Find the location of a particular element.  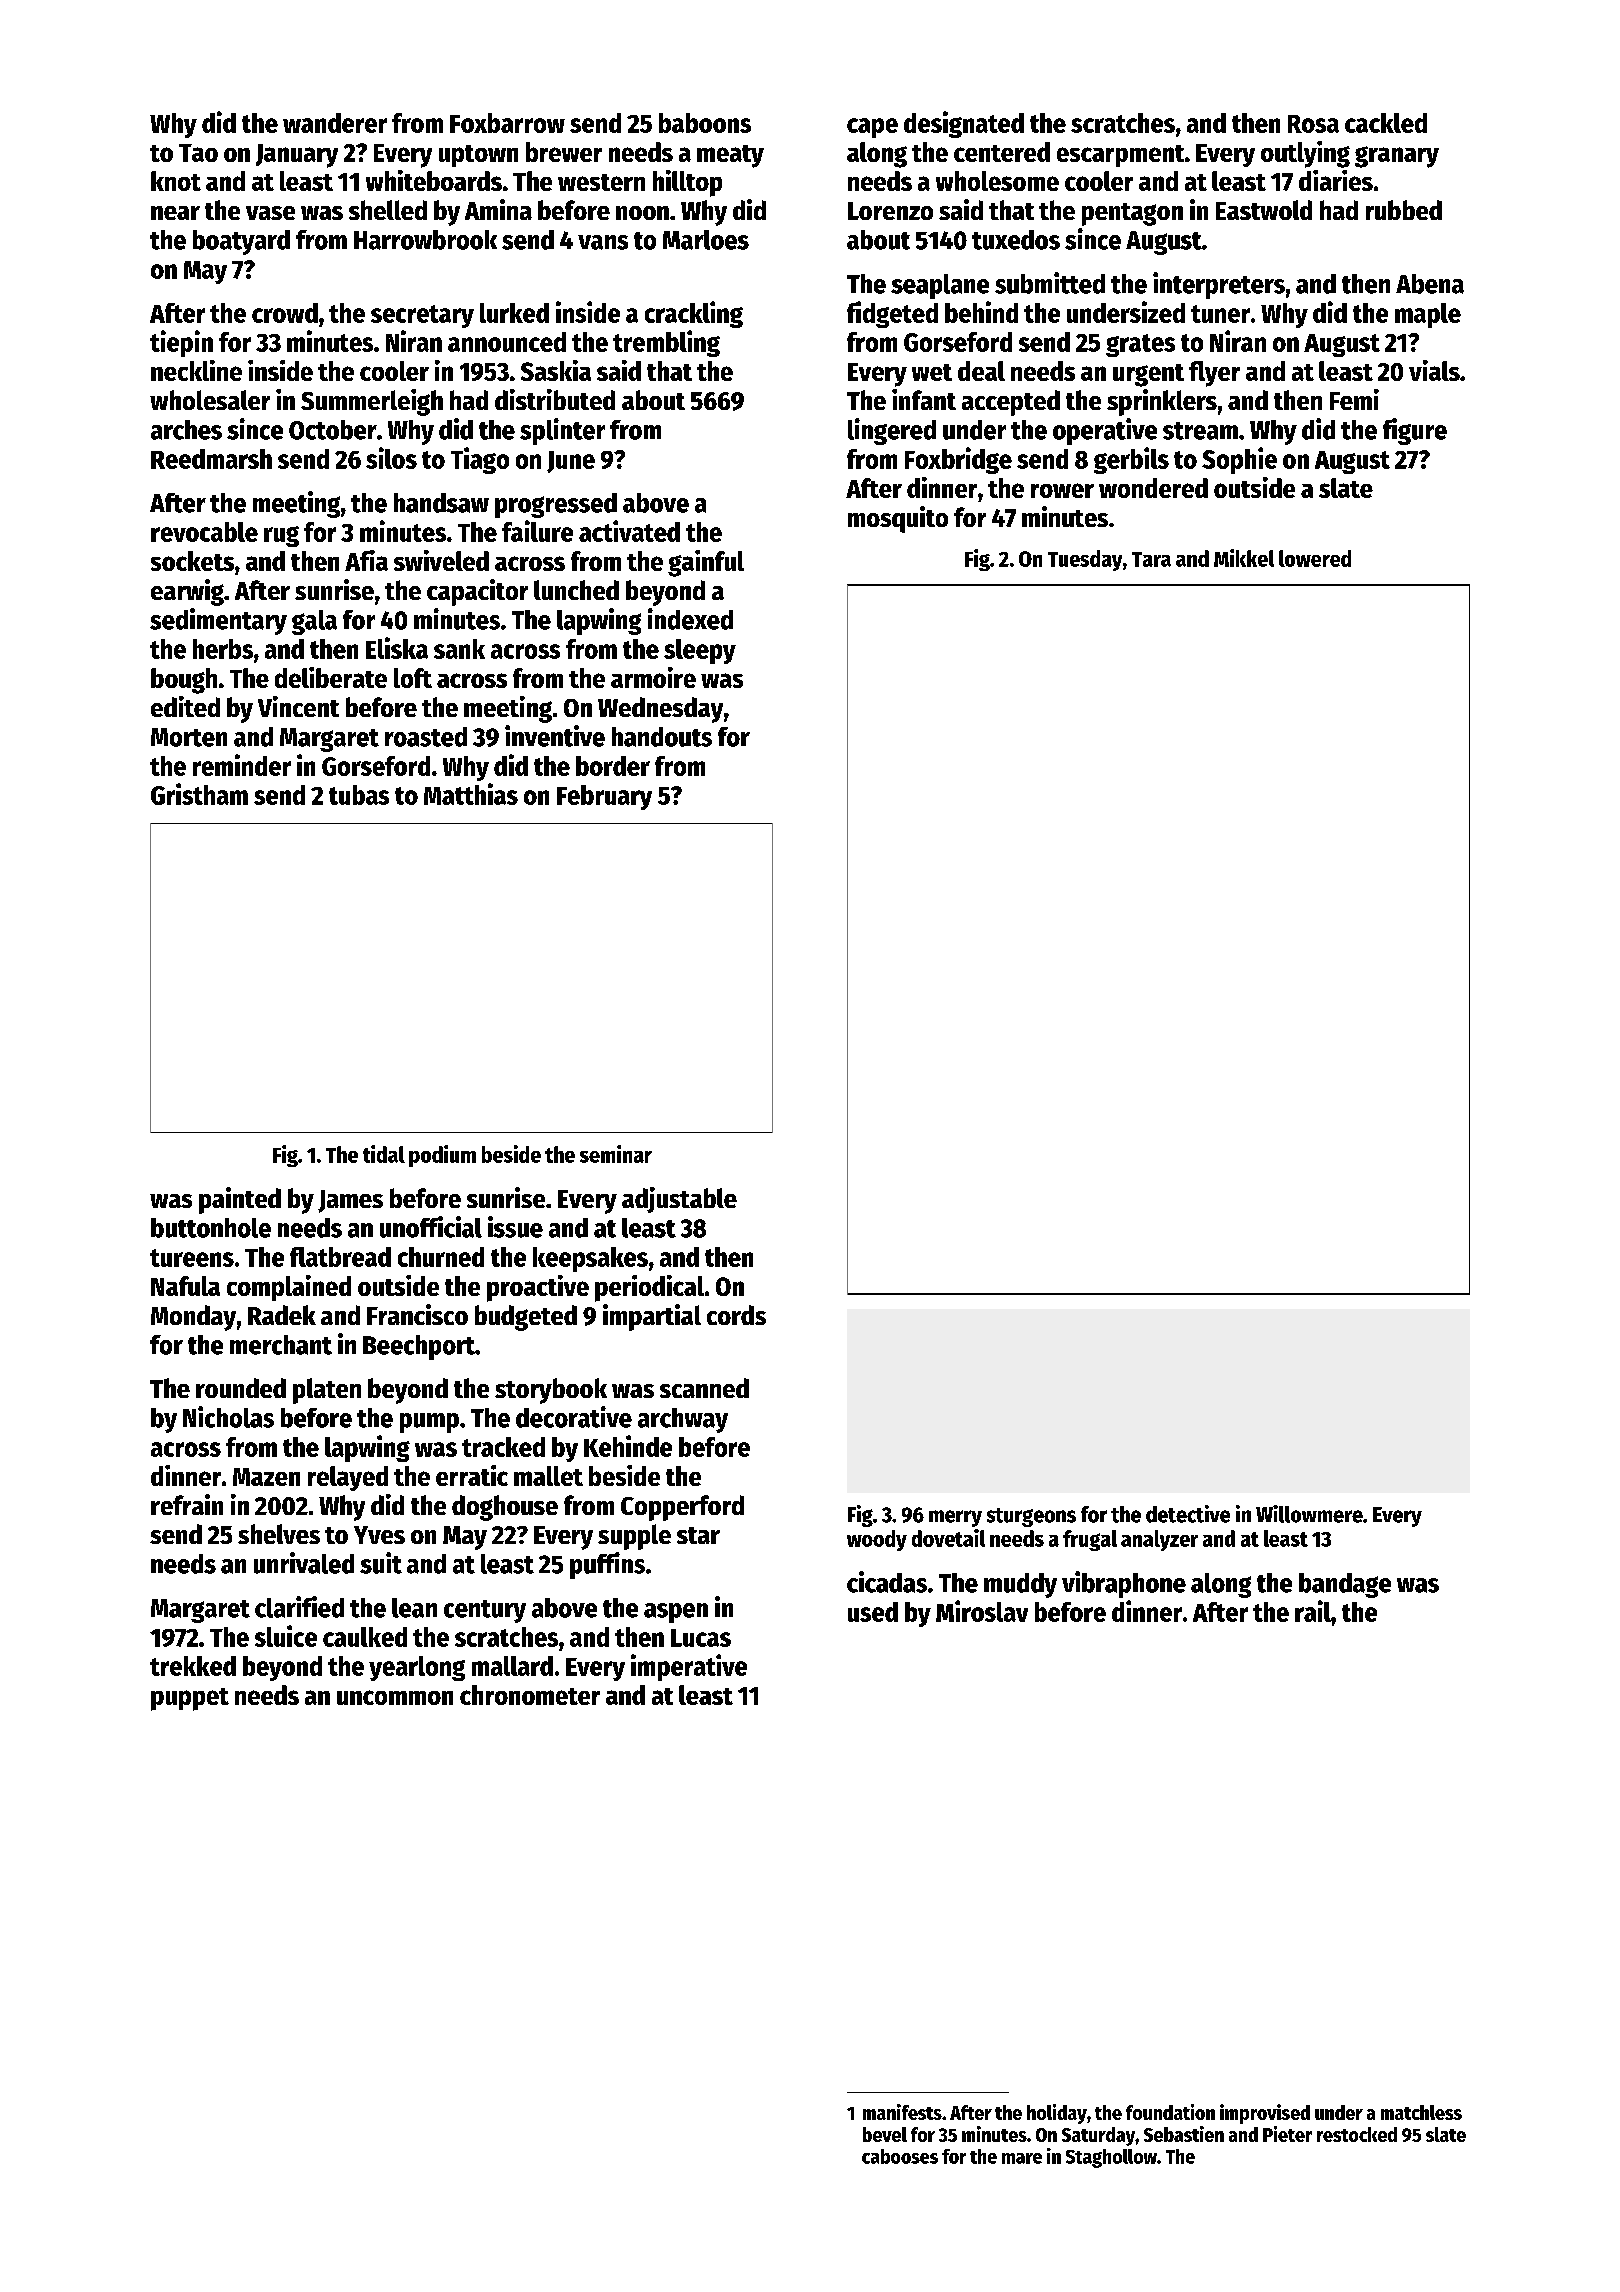

adjustable is located at coordinates (679, 1200).
